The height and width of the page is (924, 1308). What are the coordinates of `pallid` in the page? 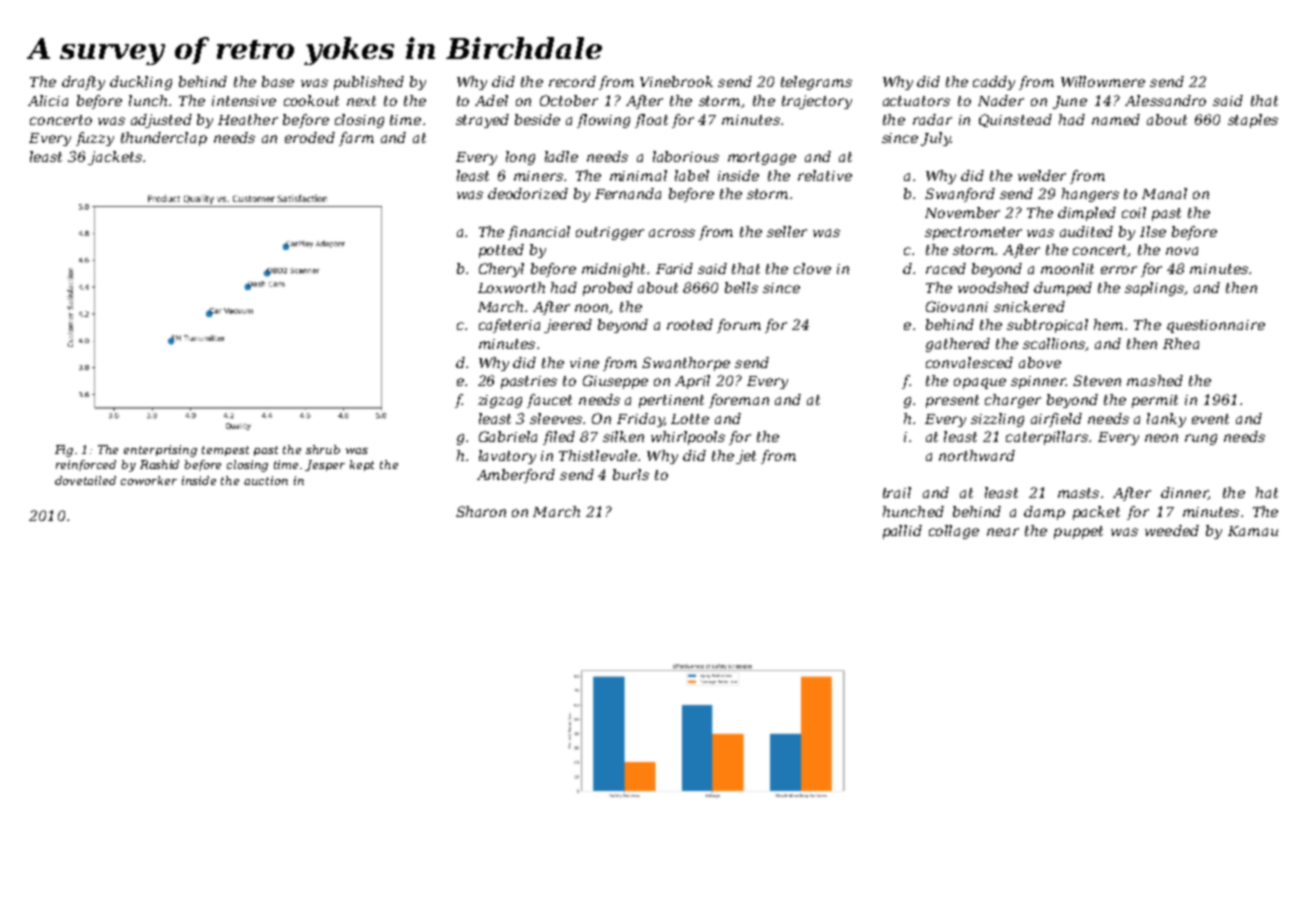 It's located at (902, 532).
